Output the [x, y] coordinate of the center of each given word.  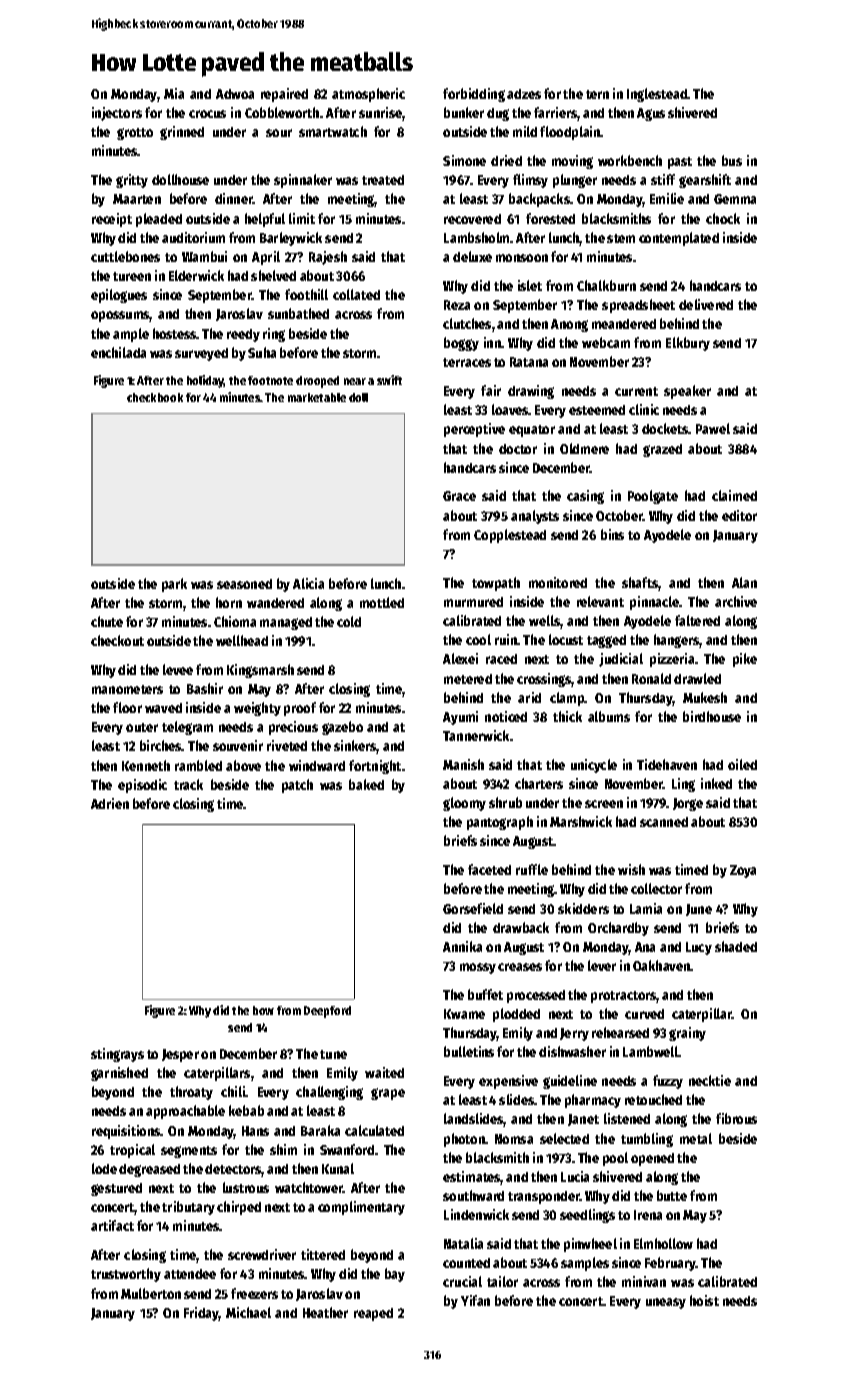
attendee [190, 1274]
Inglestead [657, 95]
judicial [621, 660]
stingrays [117, 1055]
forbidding [474, 95]
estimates [472, 1178]
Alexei [460, 658]
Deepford [327, 1012]
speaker [687, 392]
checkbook [155, 397]
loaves [510, 409]
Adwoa [235, 94]
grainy [687, 1034]
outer [142, 727]
